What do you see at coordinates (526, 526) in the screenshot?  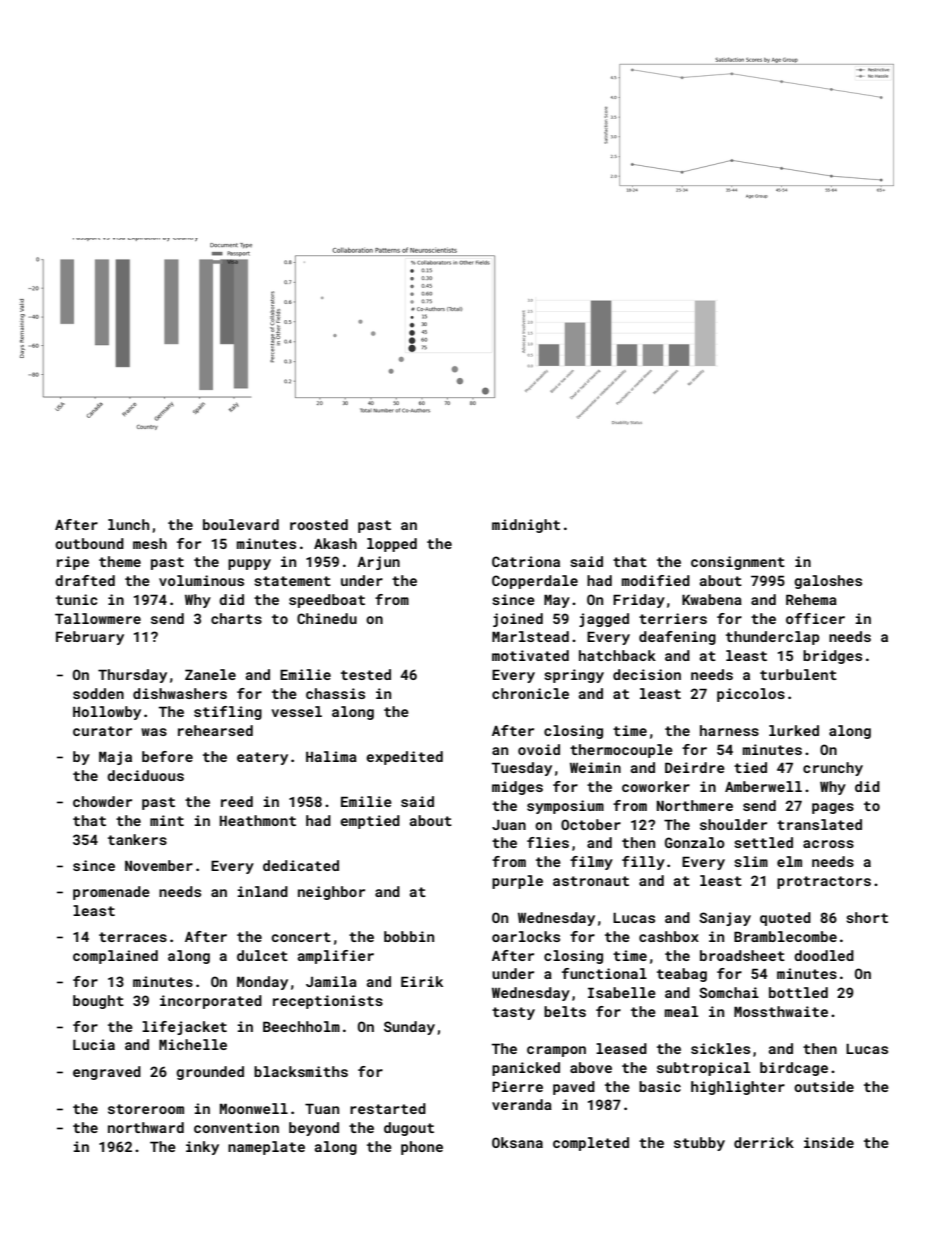 I see `midnight` at bounding box center [526, 526].
